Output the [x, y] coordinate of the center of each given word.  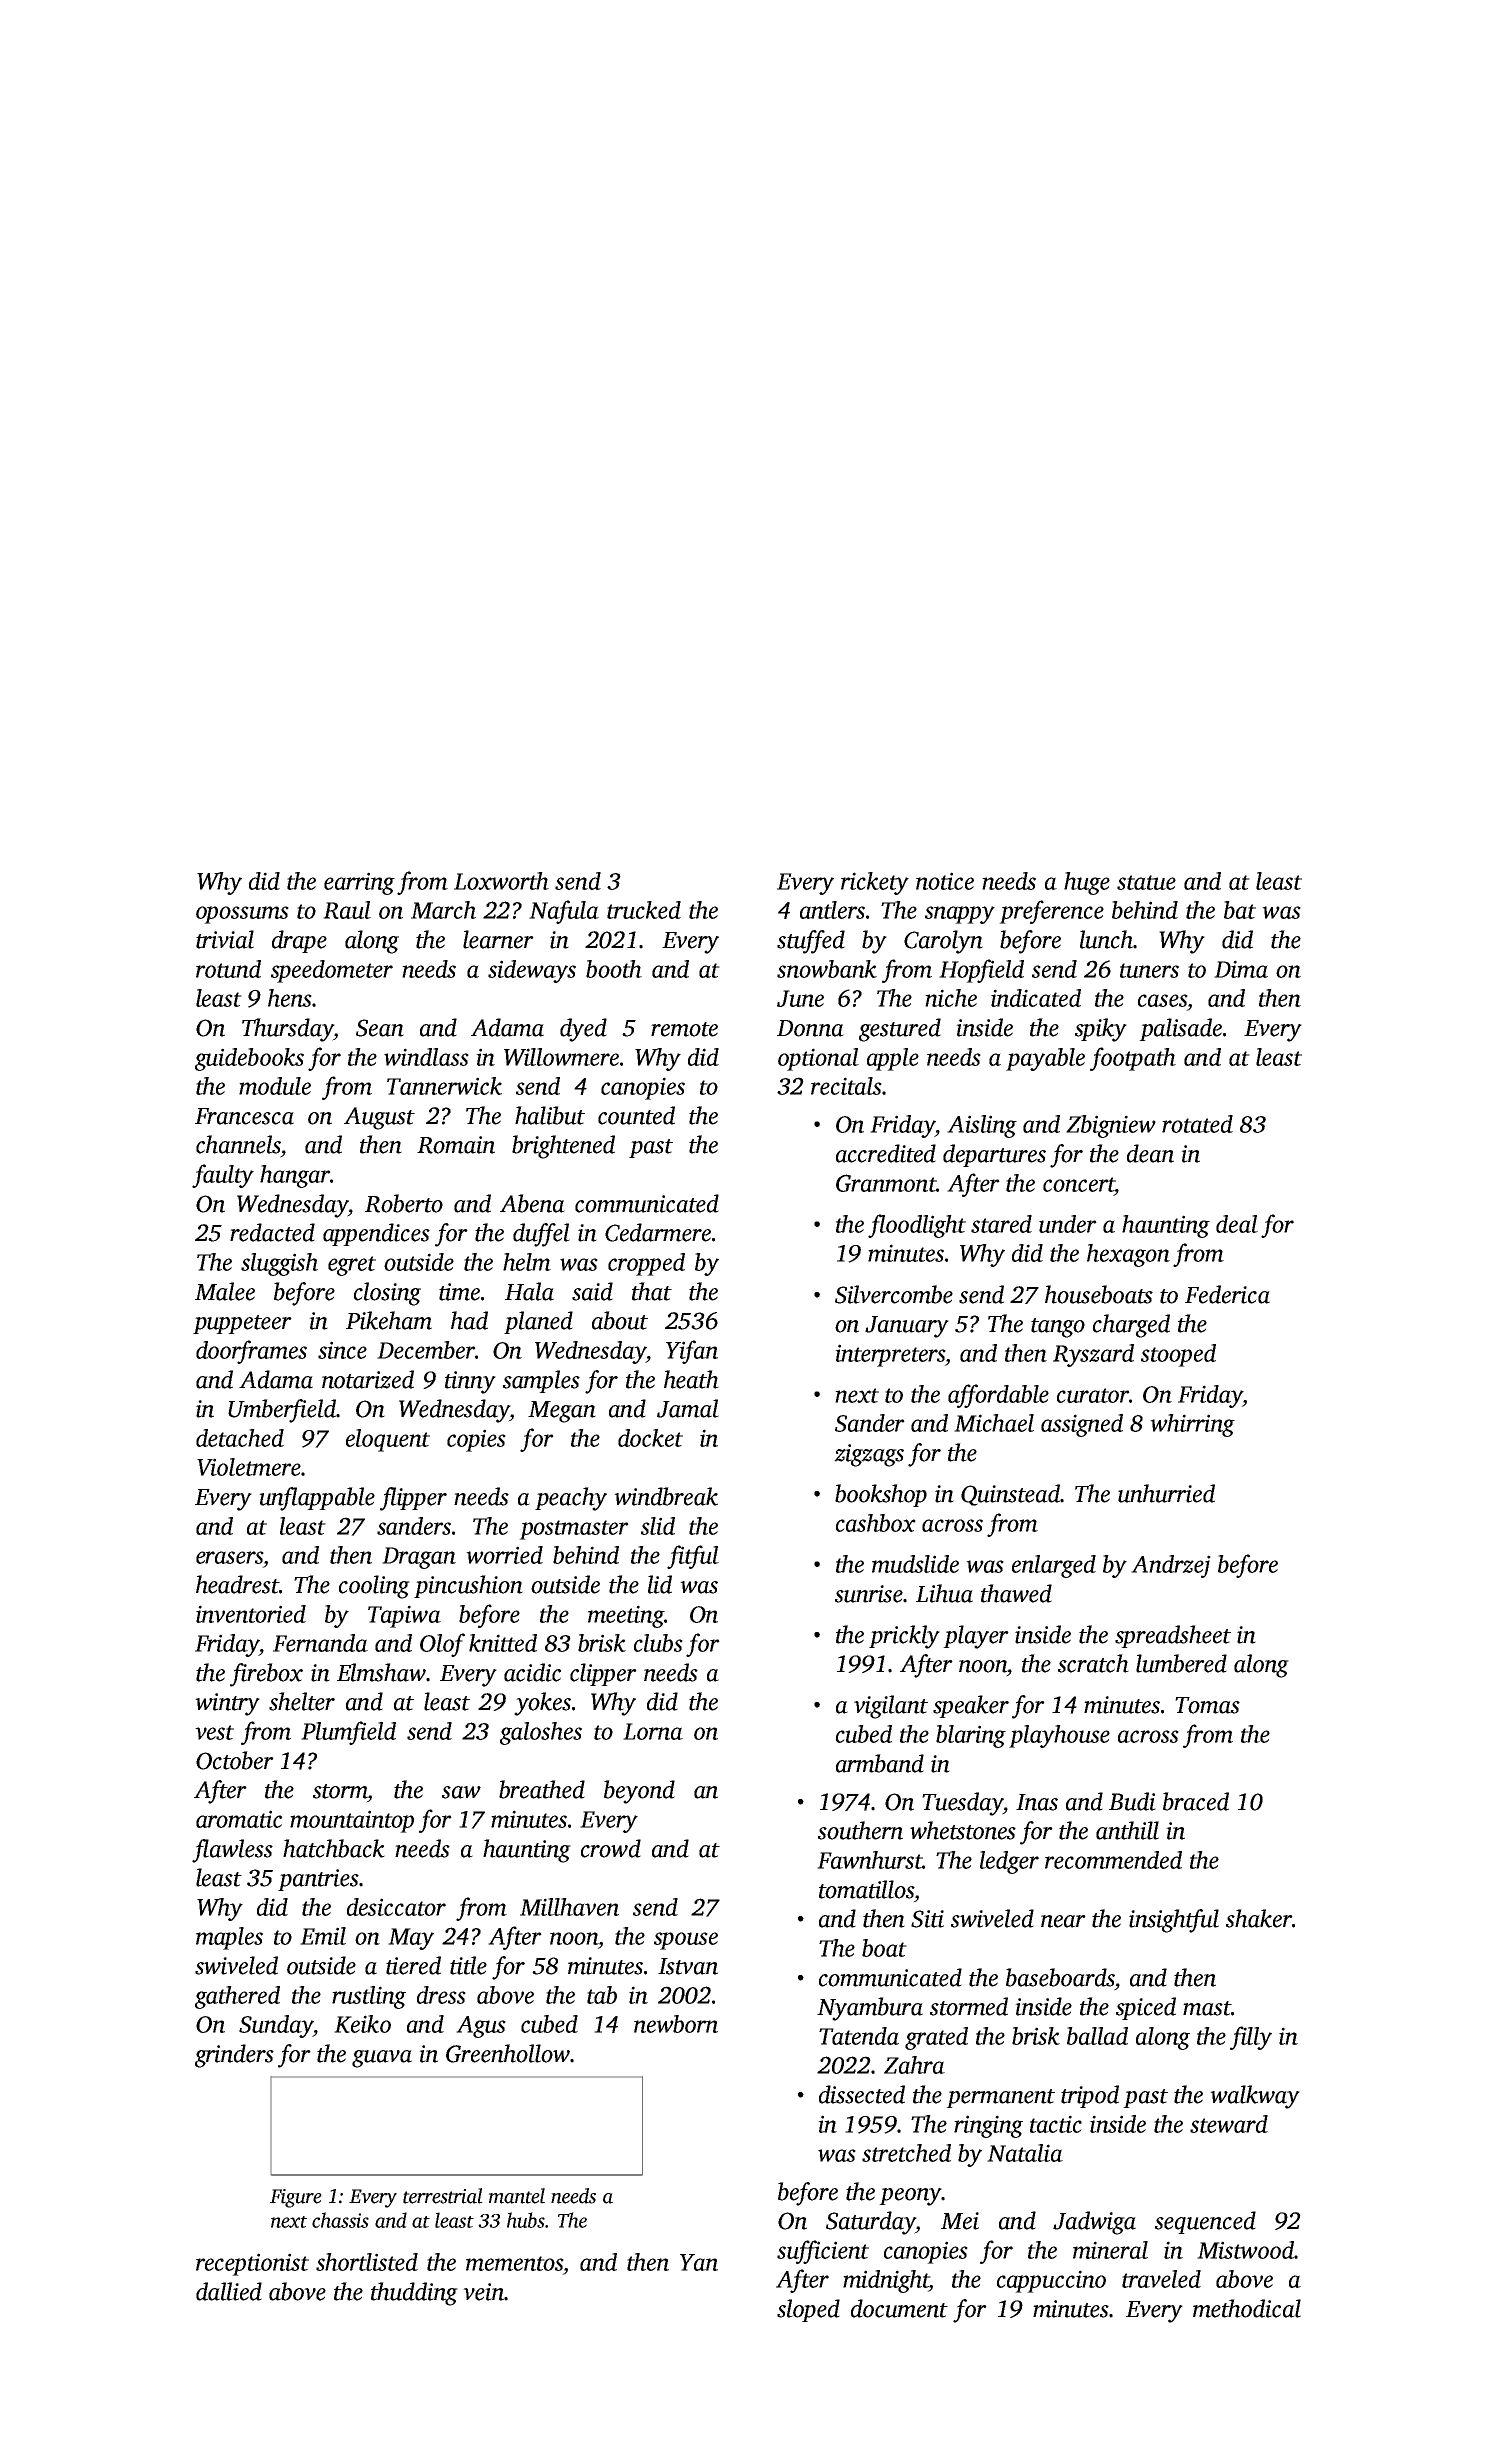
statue [1146, 882]
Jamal [688, 1408]
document [899, 2308]
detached [240, 1438]
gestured [900, 1030]
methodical [1247, 2308]
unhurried [1166, 1493]
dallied [229, 2291]
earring [359, 883]
